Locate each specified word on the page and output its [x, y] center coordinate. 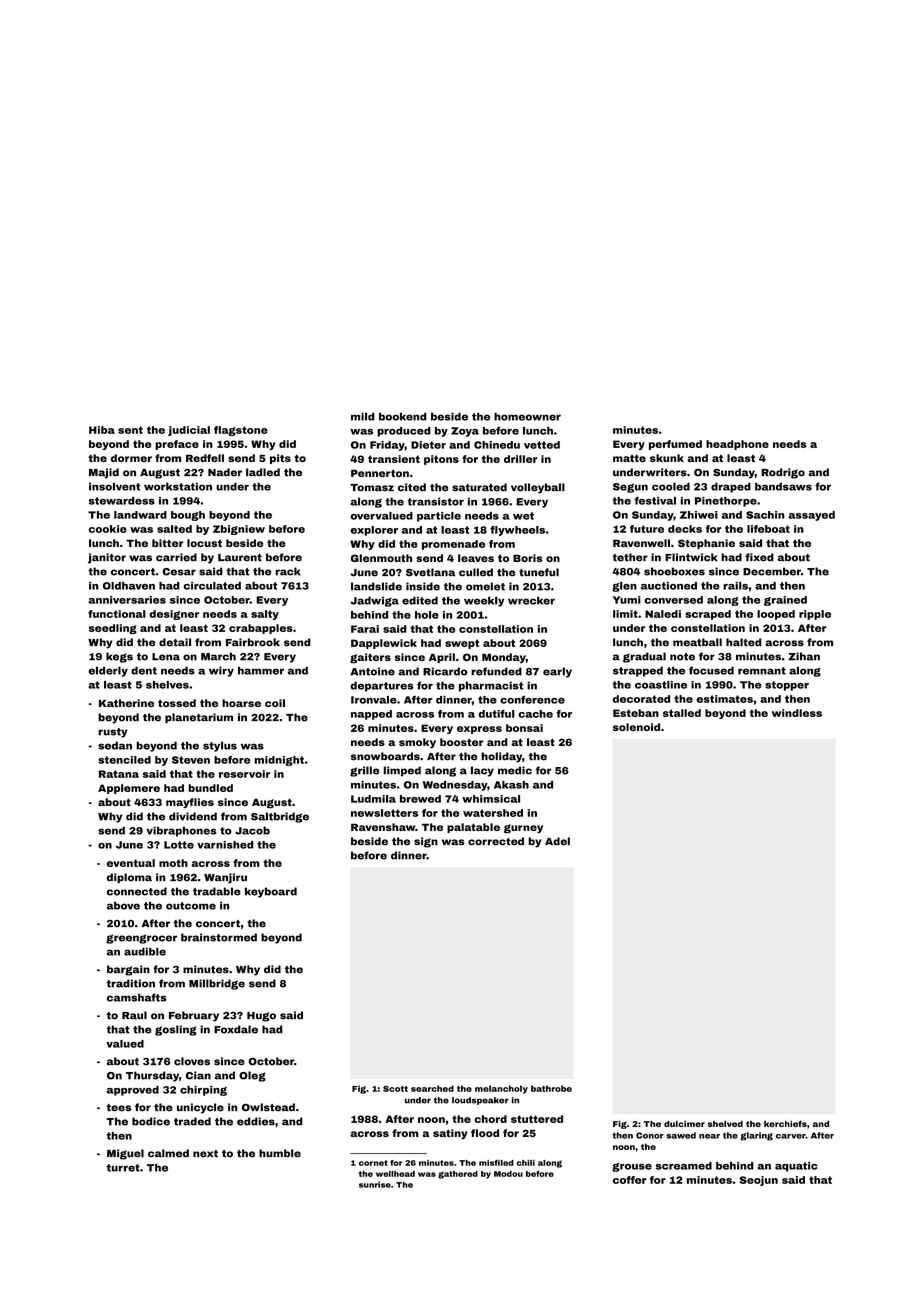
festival [655, 501]
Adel [557, 841]
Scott [395, 1089]
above [123, 905]
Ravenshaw [383, 827]
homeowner [527, 416]
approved [133, 1091]
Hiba [102, 430]
